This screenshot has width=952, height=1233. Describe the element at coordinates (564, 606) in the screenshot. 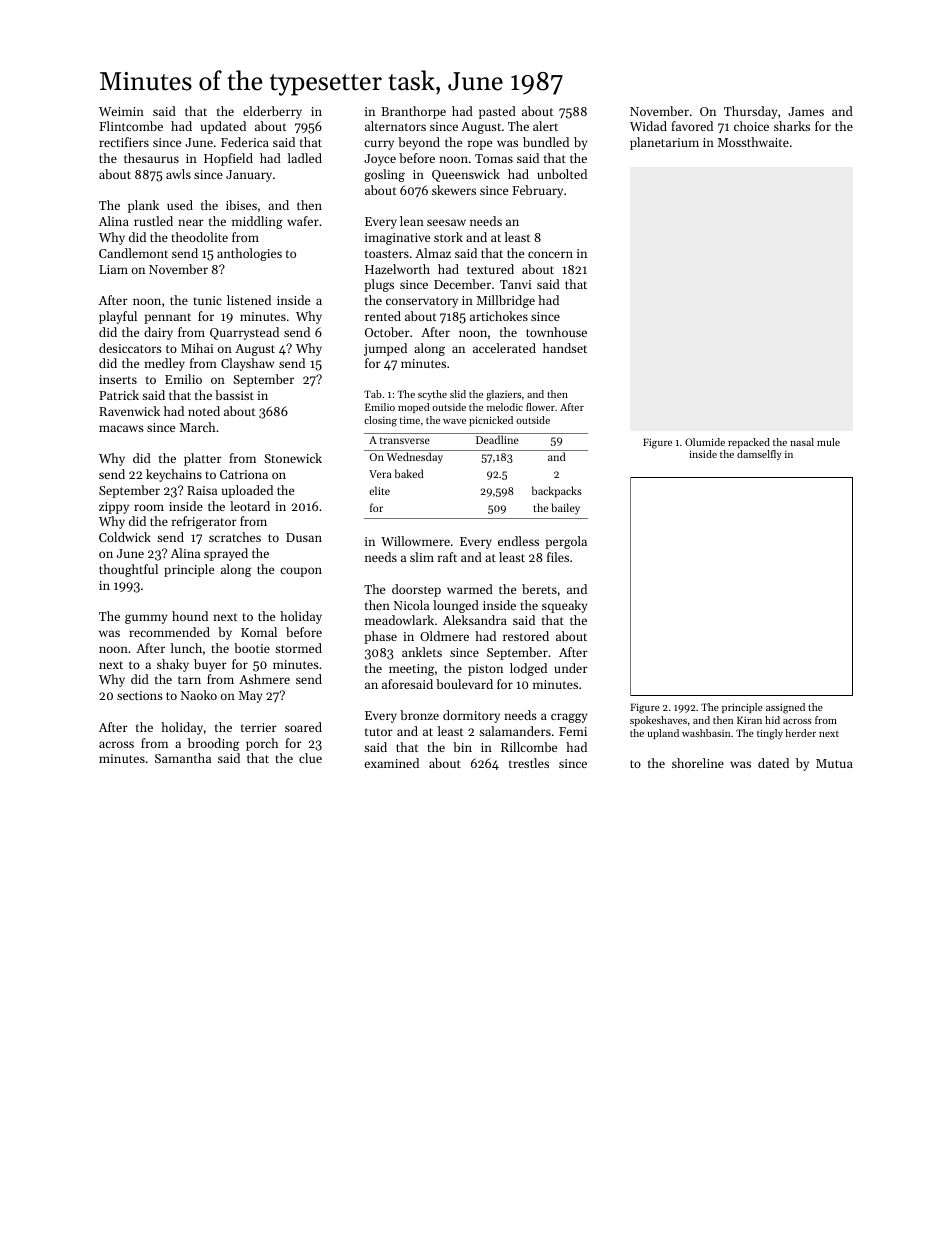

I see `squeaky` at that location.
